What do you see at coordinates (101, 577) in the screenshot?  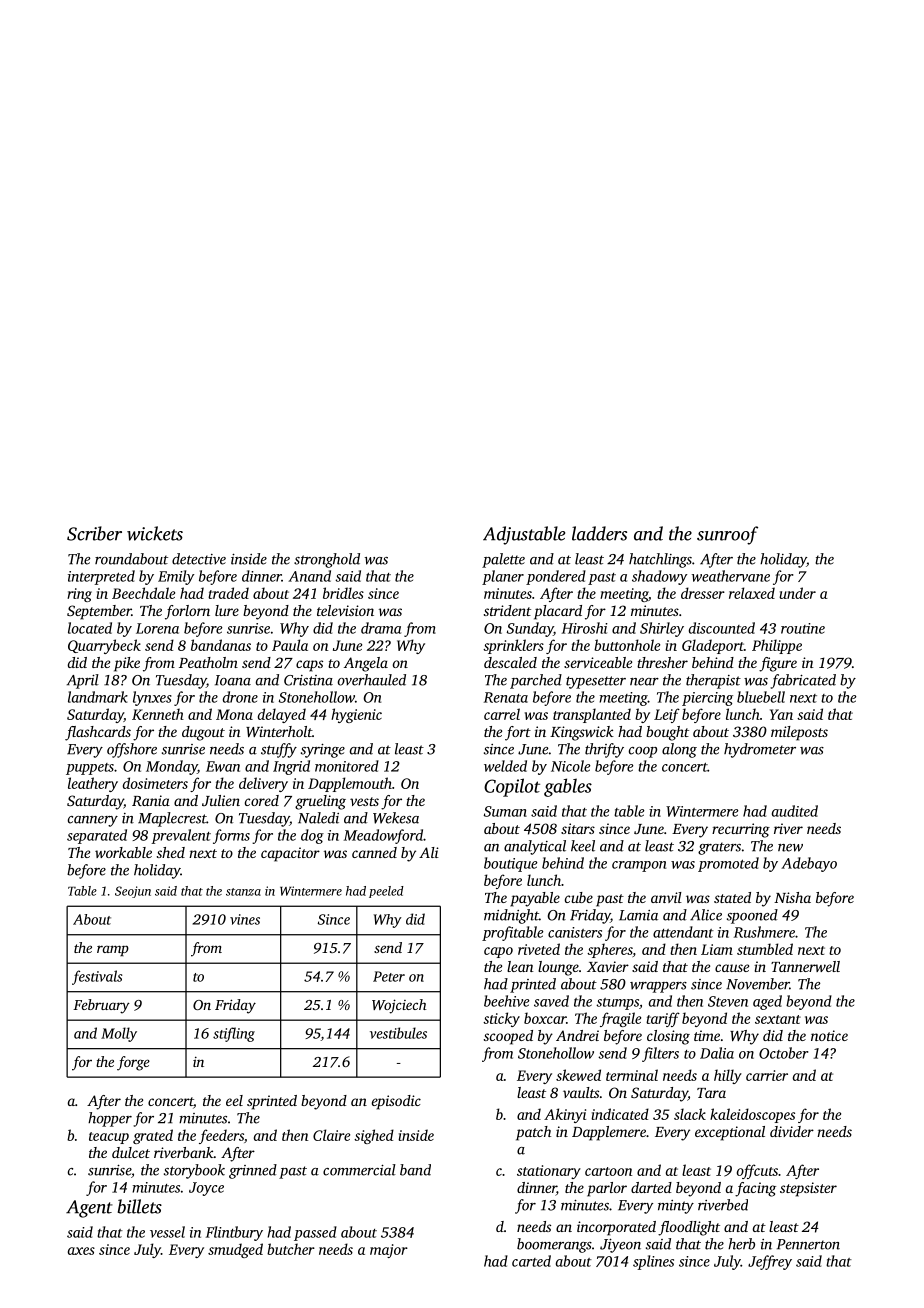 I see `interpreted` at bounding box center [101, 577].
